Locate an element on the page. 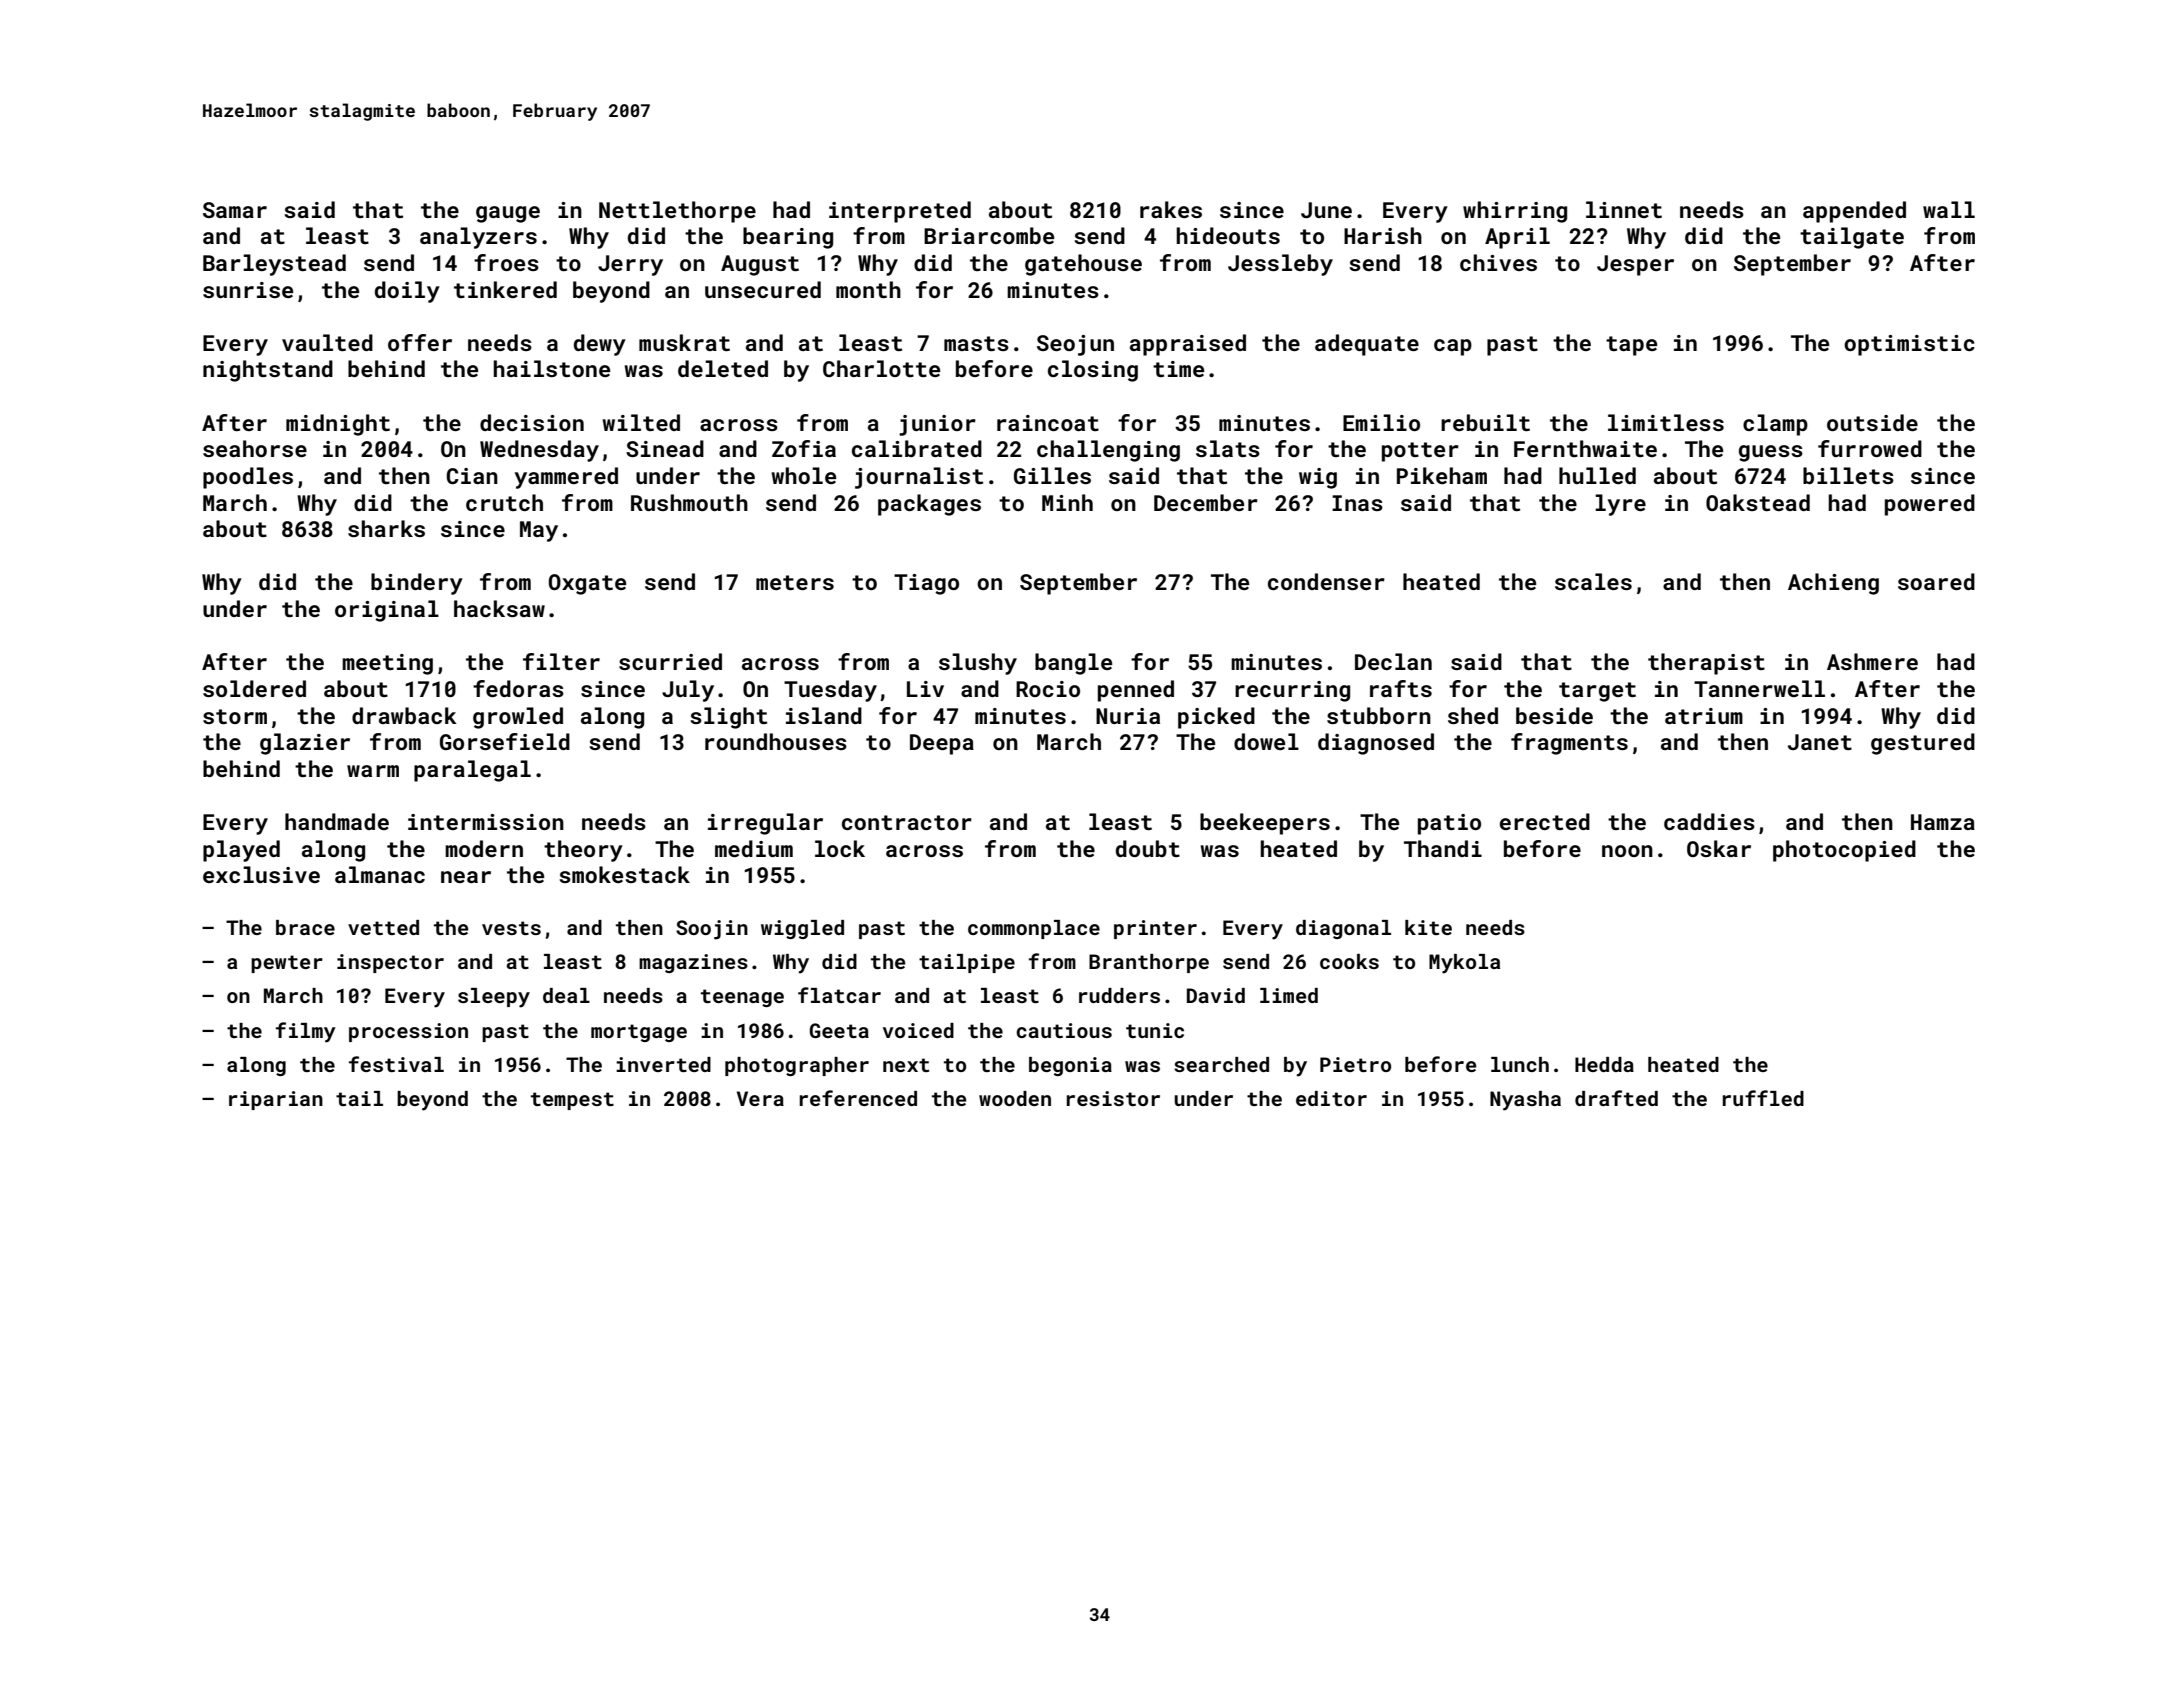  tinkered is located at coordinates (505, 289).
